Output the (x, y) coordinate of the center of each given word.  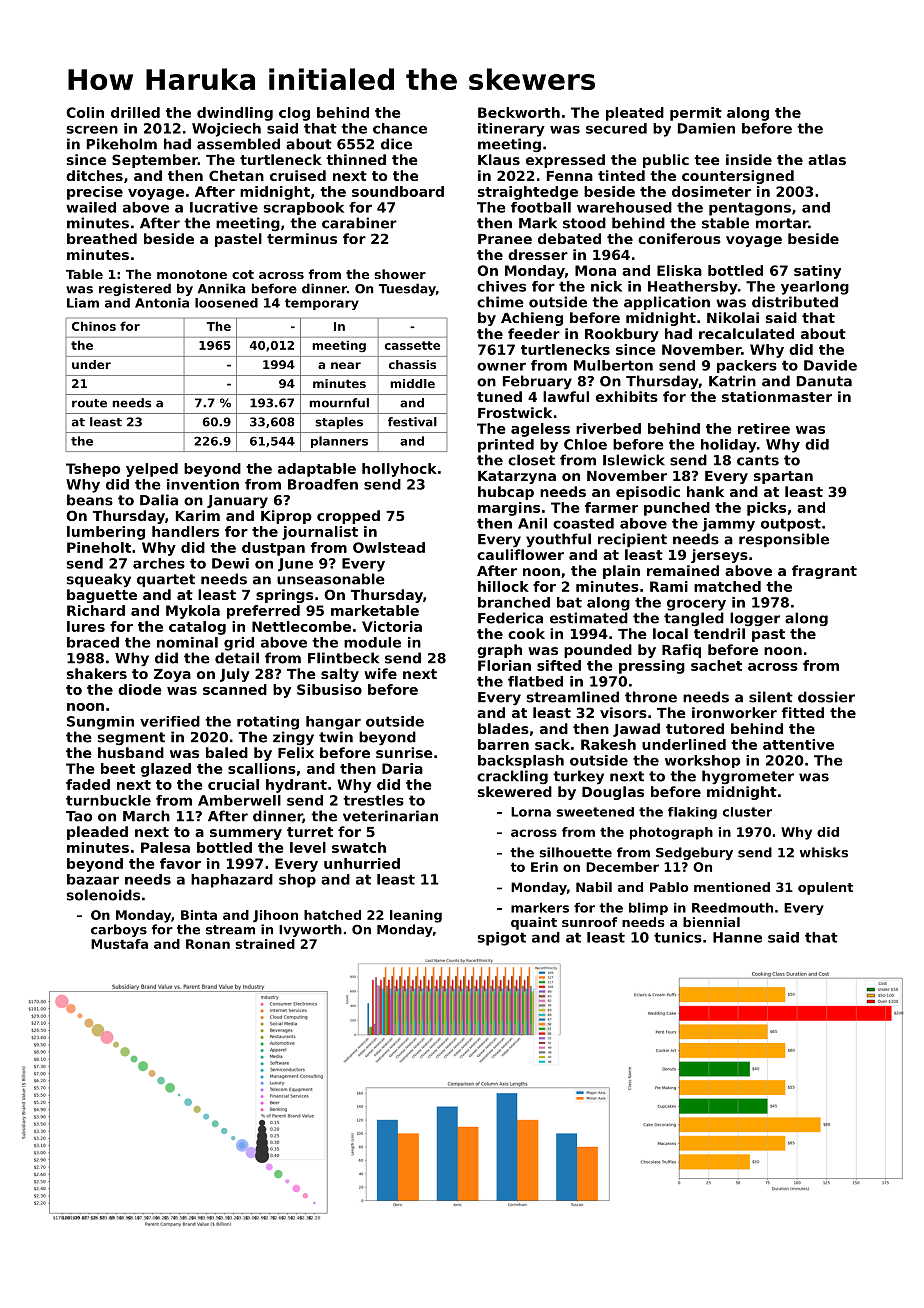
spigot (502, 939)
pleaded (97, 833)
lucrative (224, 207)
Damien (706, 128)
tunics (678, 937)
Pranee (505, 239)
